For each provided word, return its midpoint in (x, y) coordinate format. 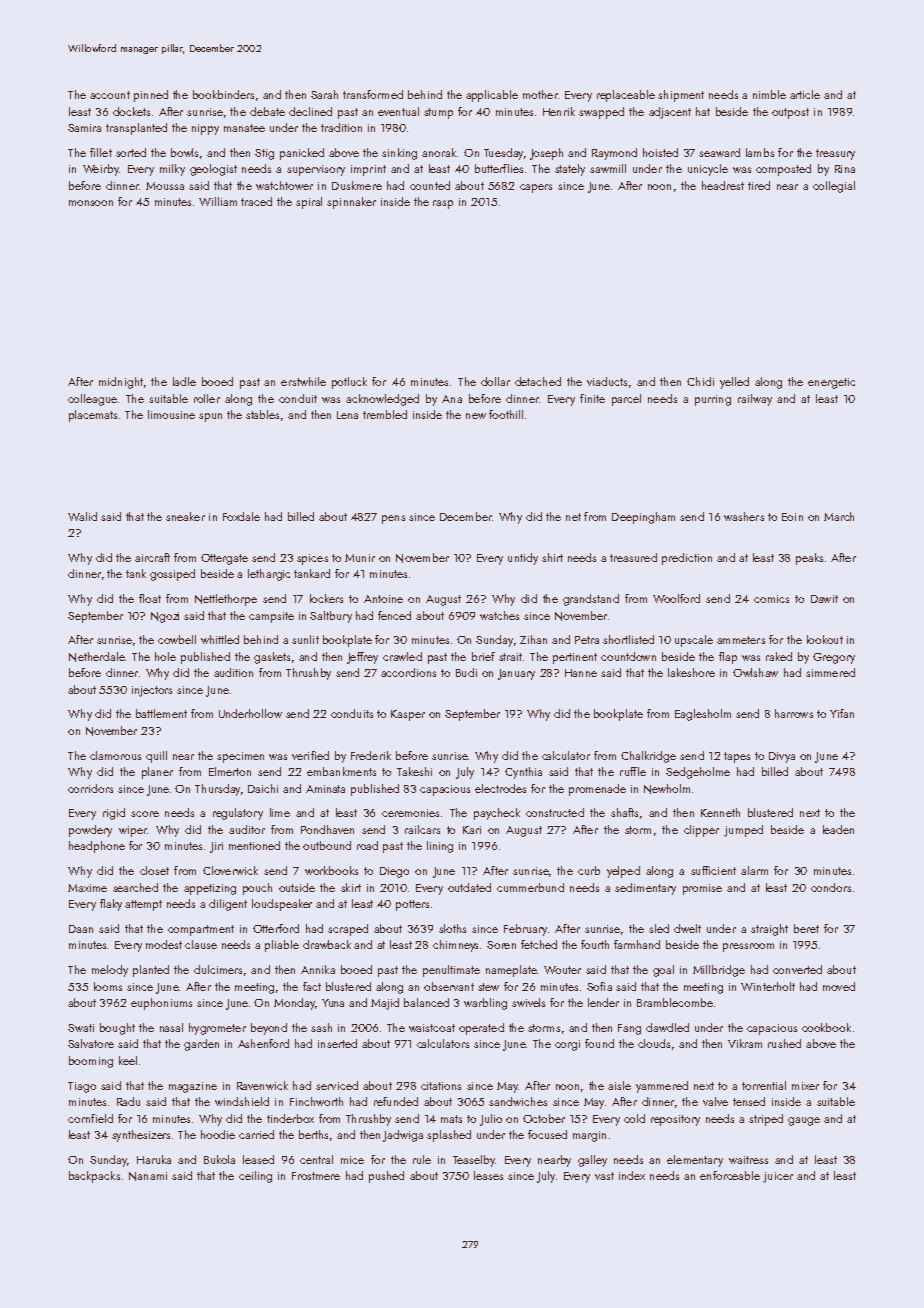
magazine (193, 1087)
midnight (121, 383)
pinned (151, 96)
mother (540, 94)
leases (488, 1175)
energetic (831, 383)
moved (839, 986)
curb (589, 870)
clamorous (115, 755)
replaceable (626, 96)
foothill (506, 414)
